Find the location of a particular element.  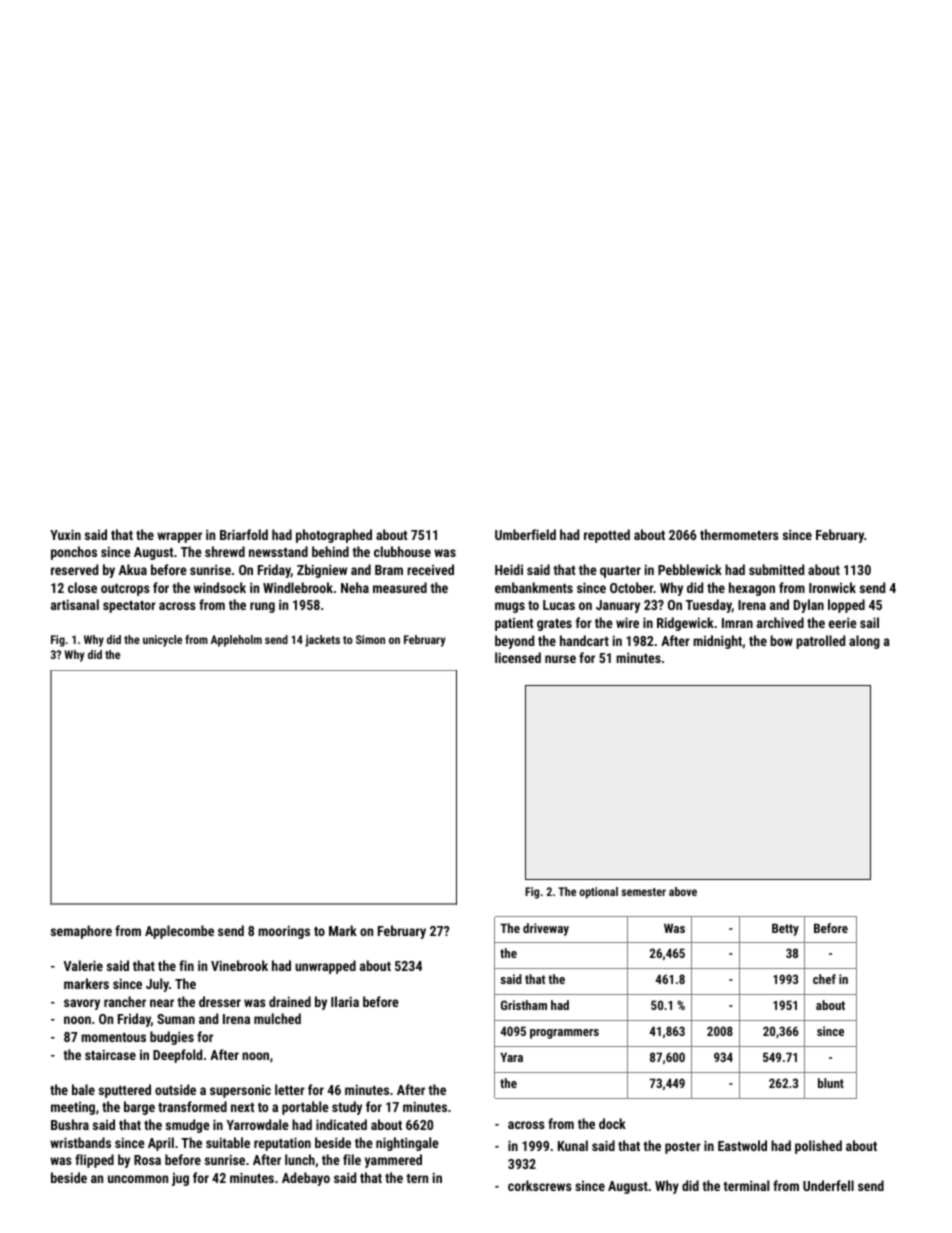

jug is located at coordinates (180, 1179).
